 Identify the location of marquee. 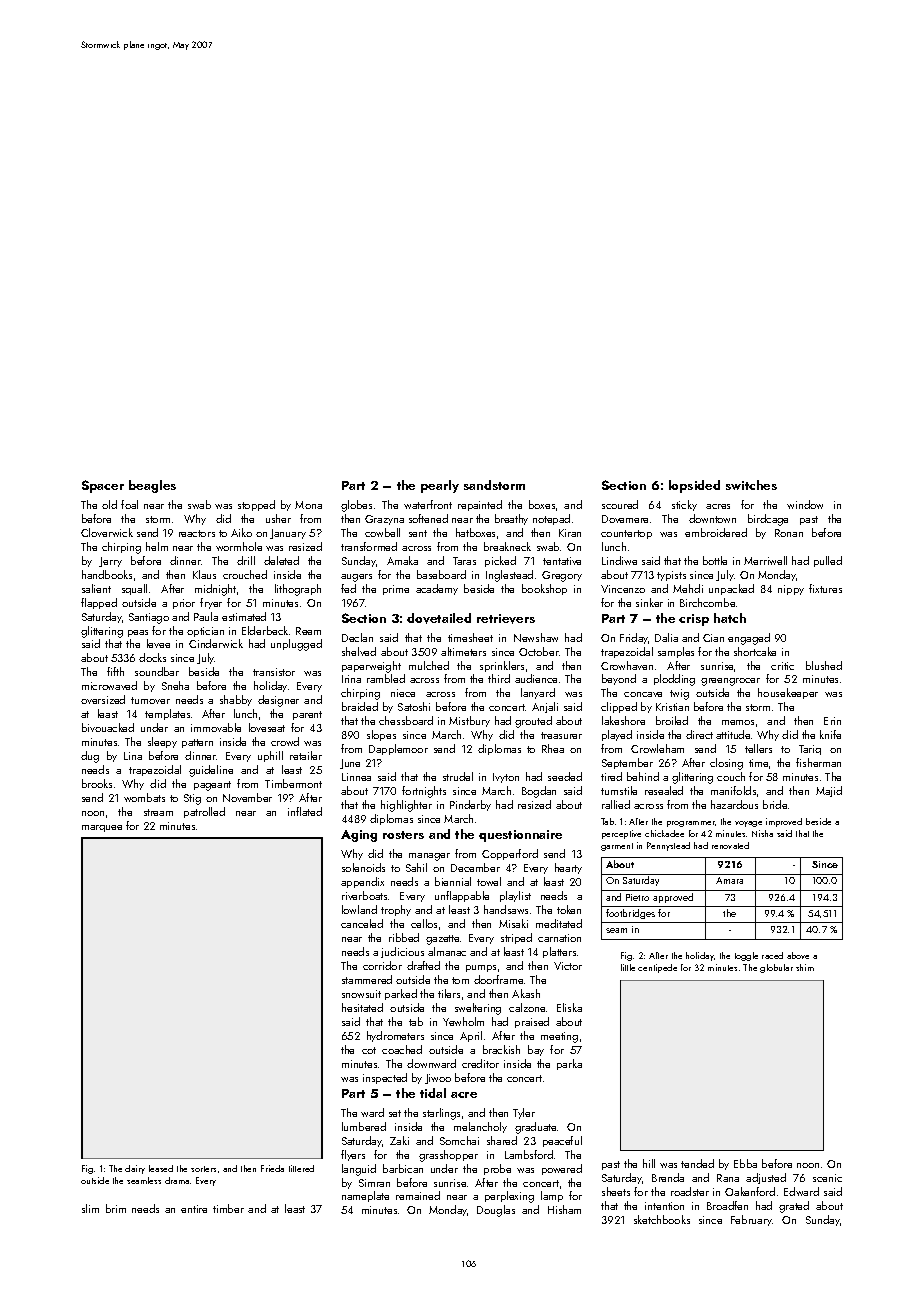
(102, 828).
